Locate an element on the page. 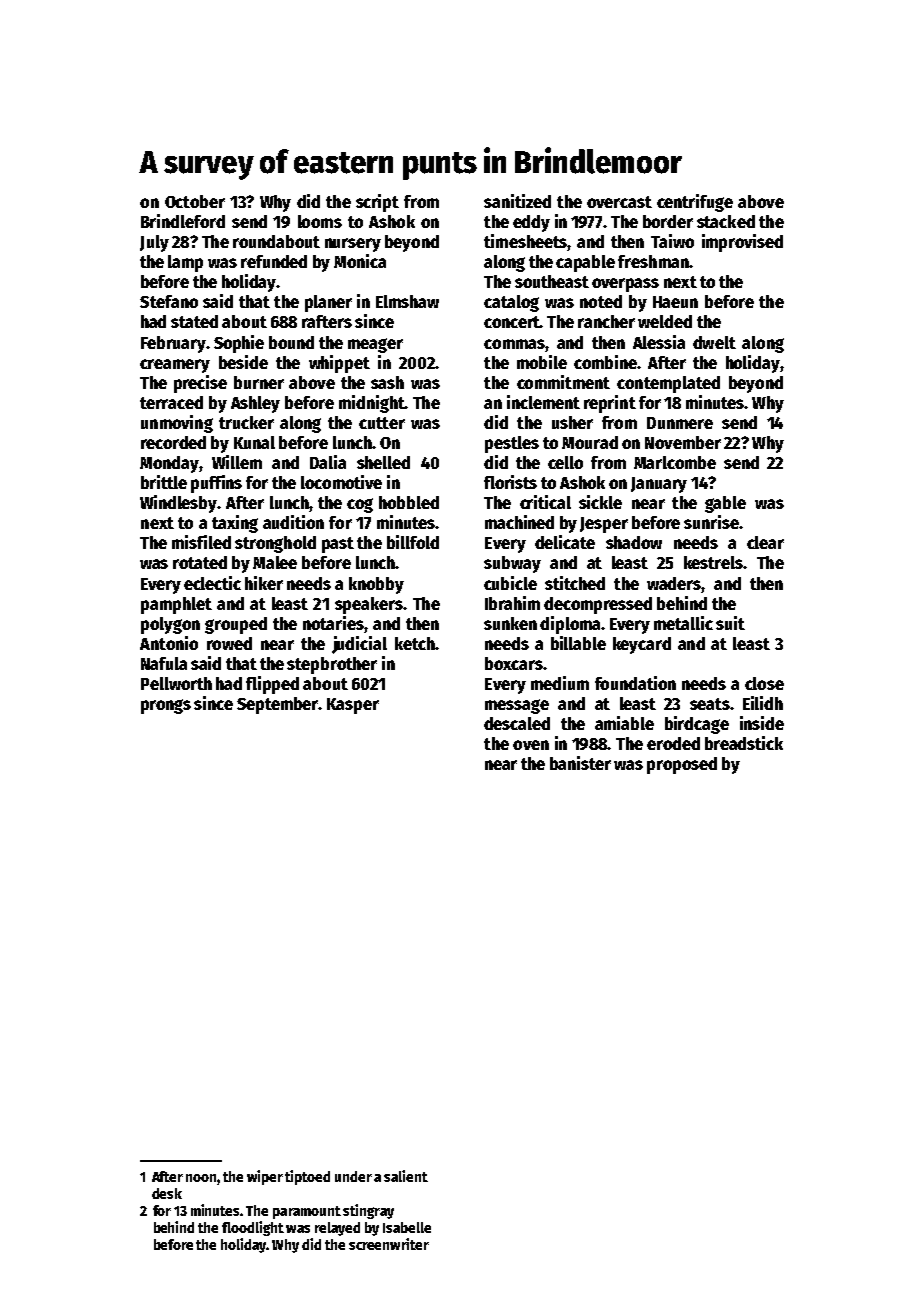  Kasper is located at coordinates (353, 706).
